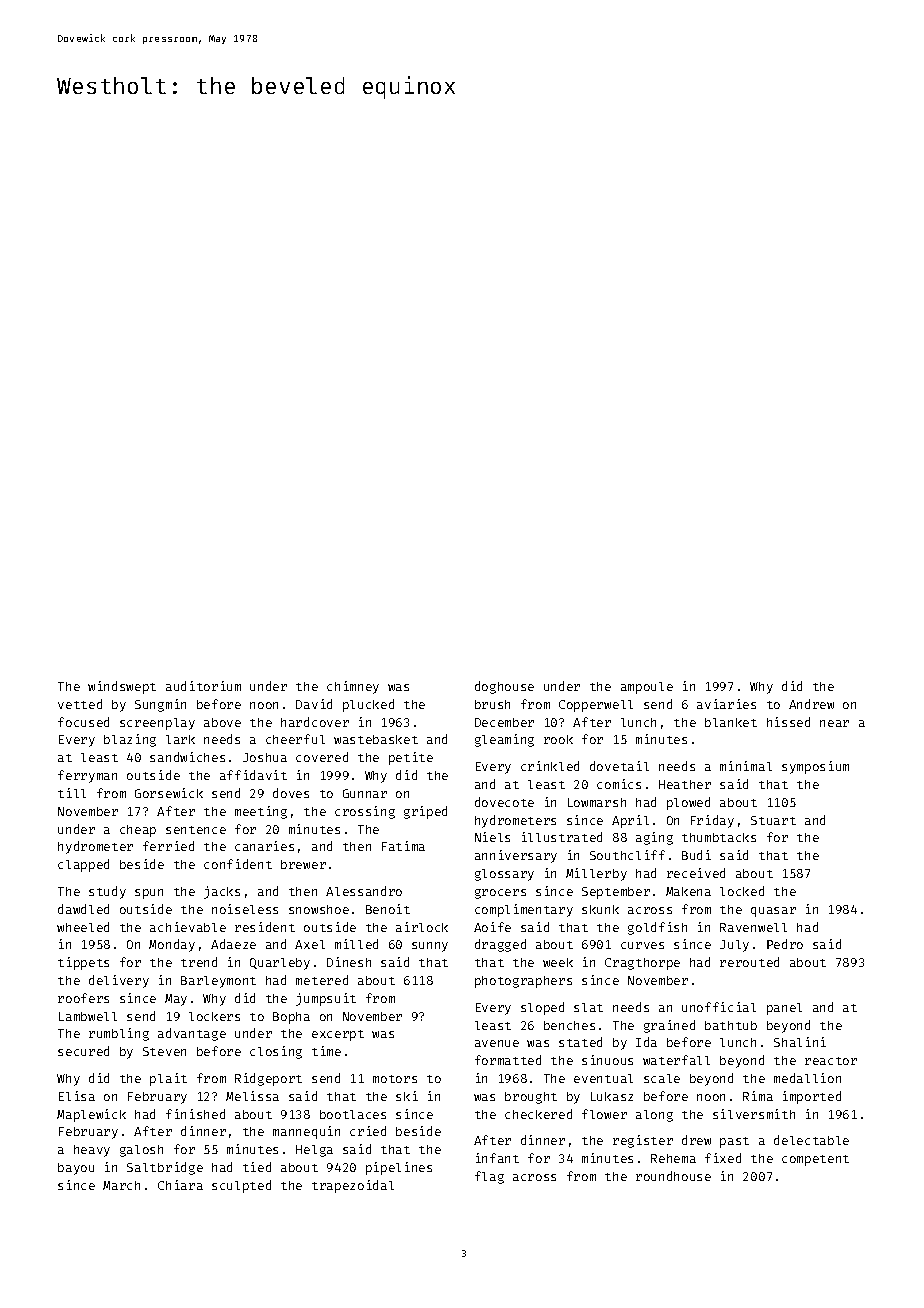  What do you see at coordinates (784, 1009) in the document?
I see `panel` at bounding box center [784, 1009].
